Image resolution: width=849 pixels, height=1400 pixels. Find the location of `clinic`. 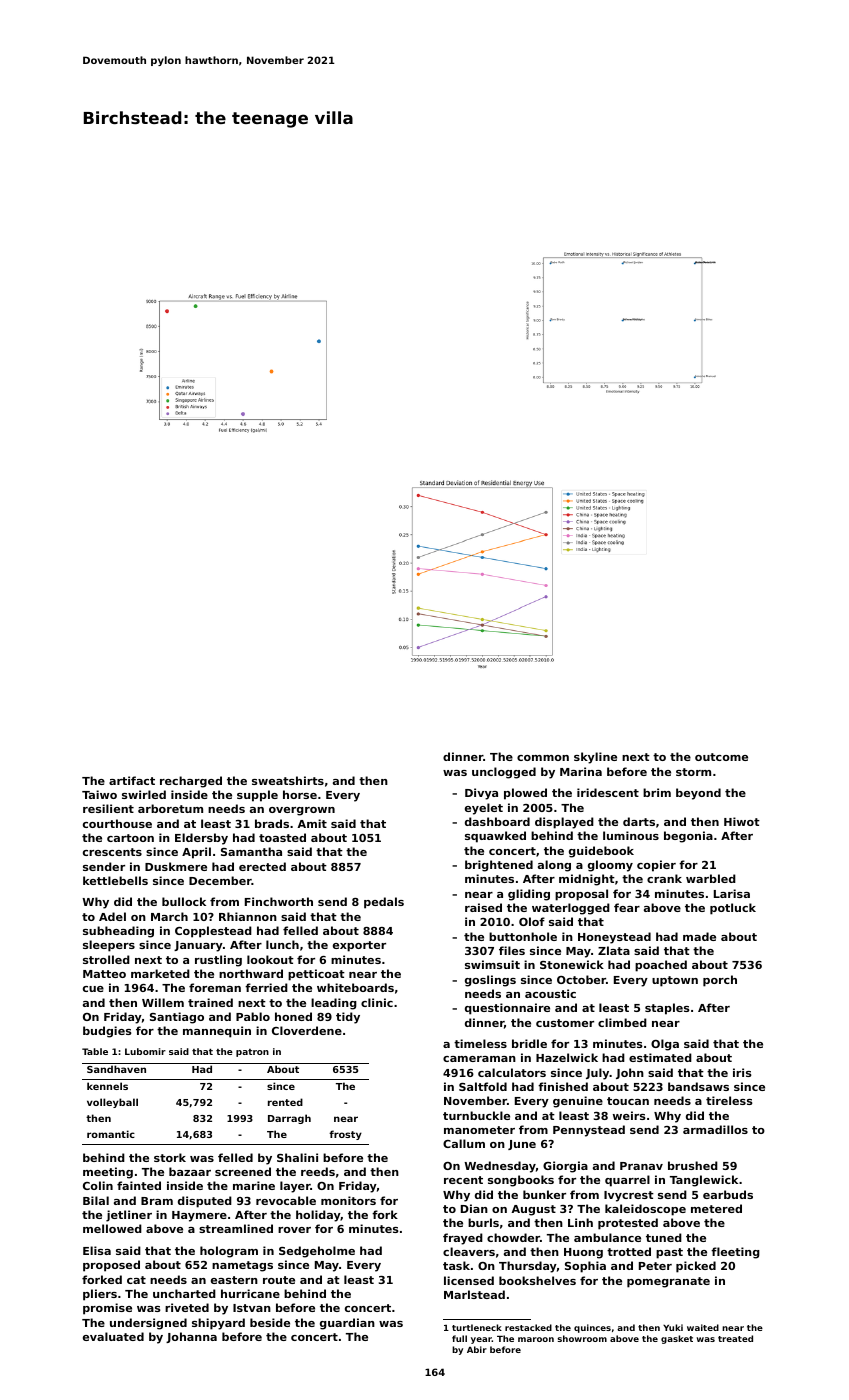

clinic is located at coordinates (377, 1002).
